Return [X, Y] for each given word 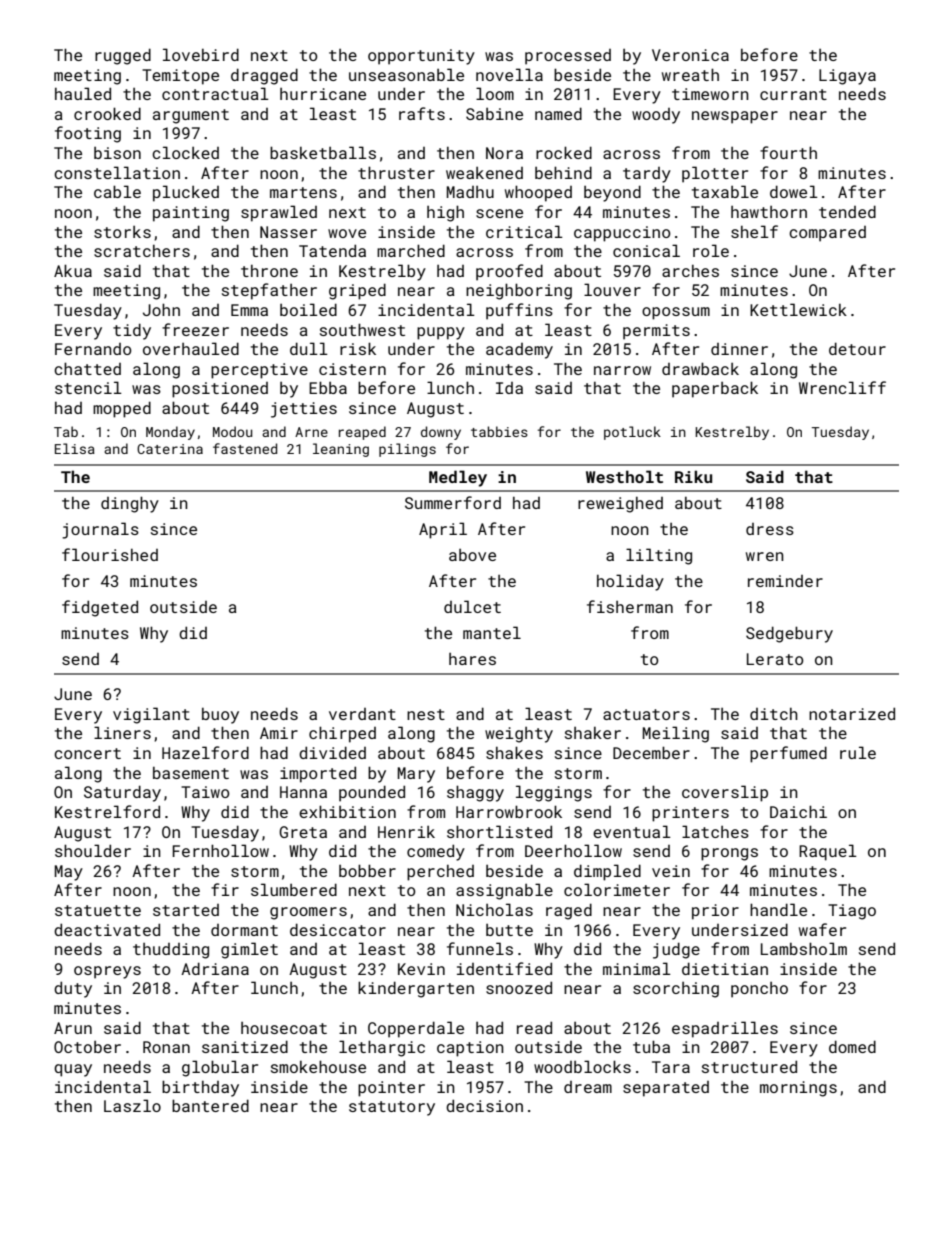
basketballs [323, 152]
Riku [693, 476]
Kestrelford [107, 811]
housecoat [284, 1028]
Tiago [852, 912]
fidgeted [100, 608]
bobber [367, 870]
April [443, 530]
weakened [484, 173]
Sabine [494, 114]
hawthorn [769, 212]
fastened [245, 448]
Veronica [690, 55]
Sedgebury [789, 634]
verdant [362, 714]
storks [122, 232]
